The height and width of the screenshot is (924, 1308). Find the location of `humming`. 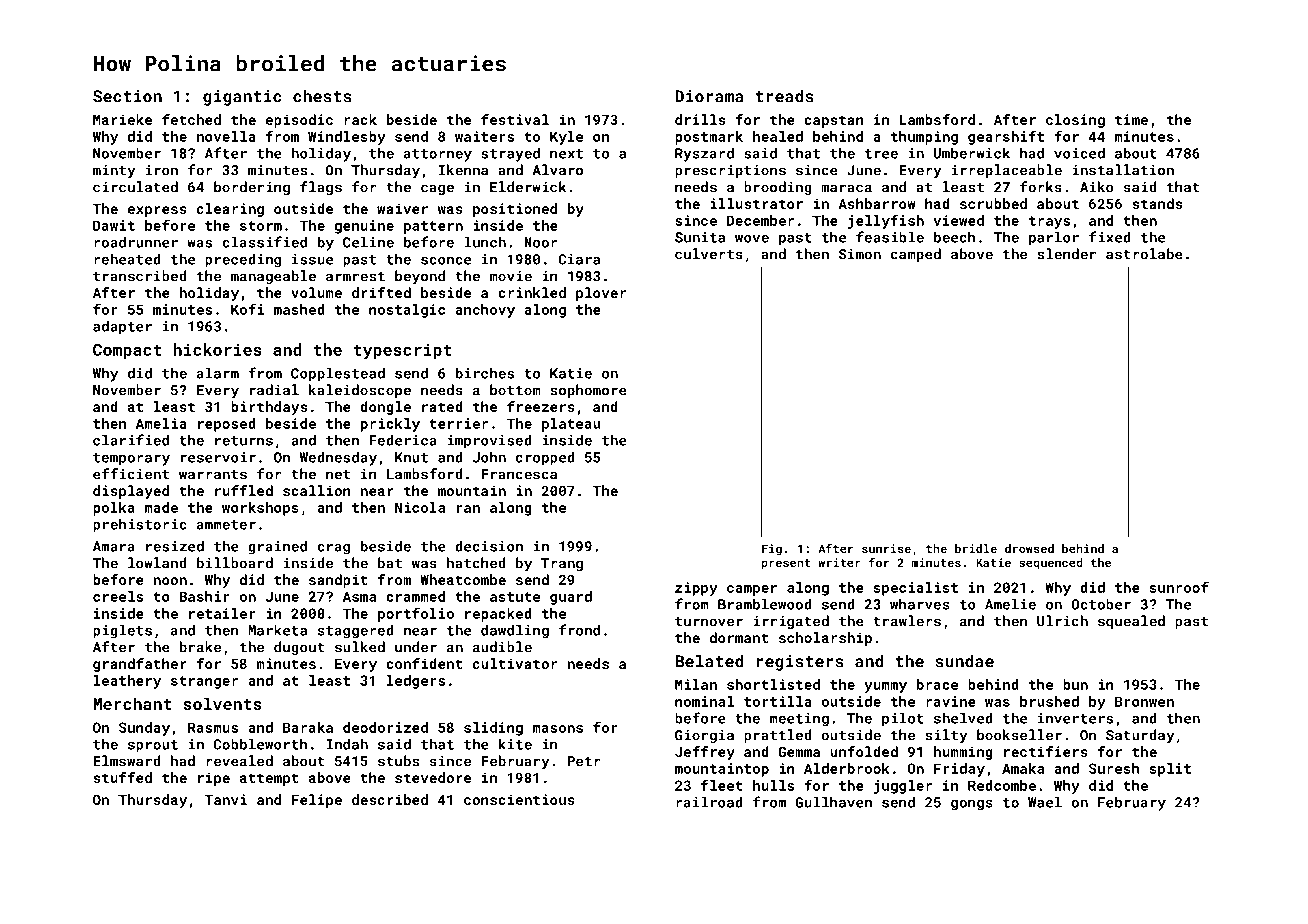

humming is located at coordinates (963, 753).
